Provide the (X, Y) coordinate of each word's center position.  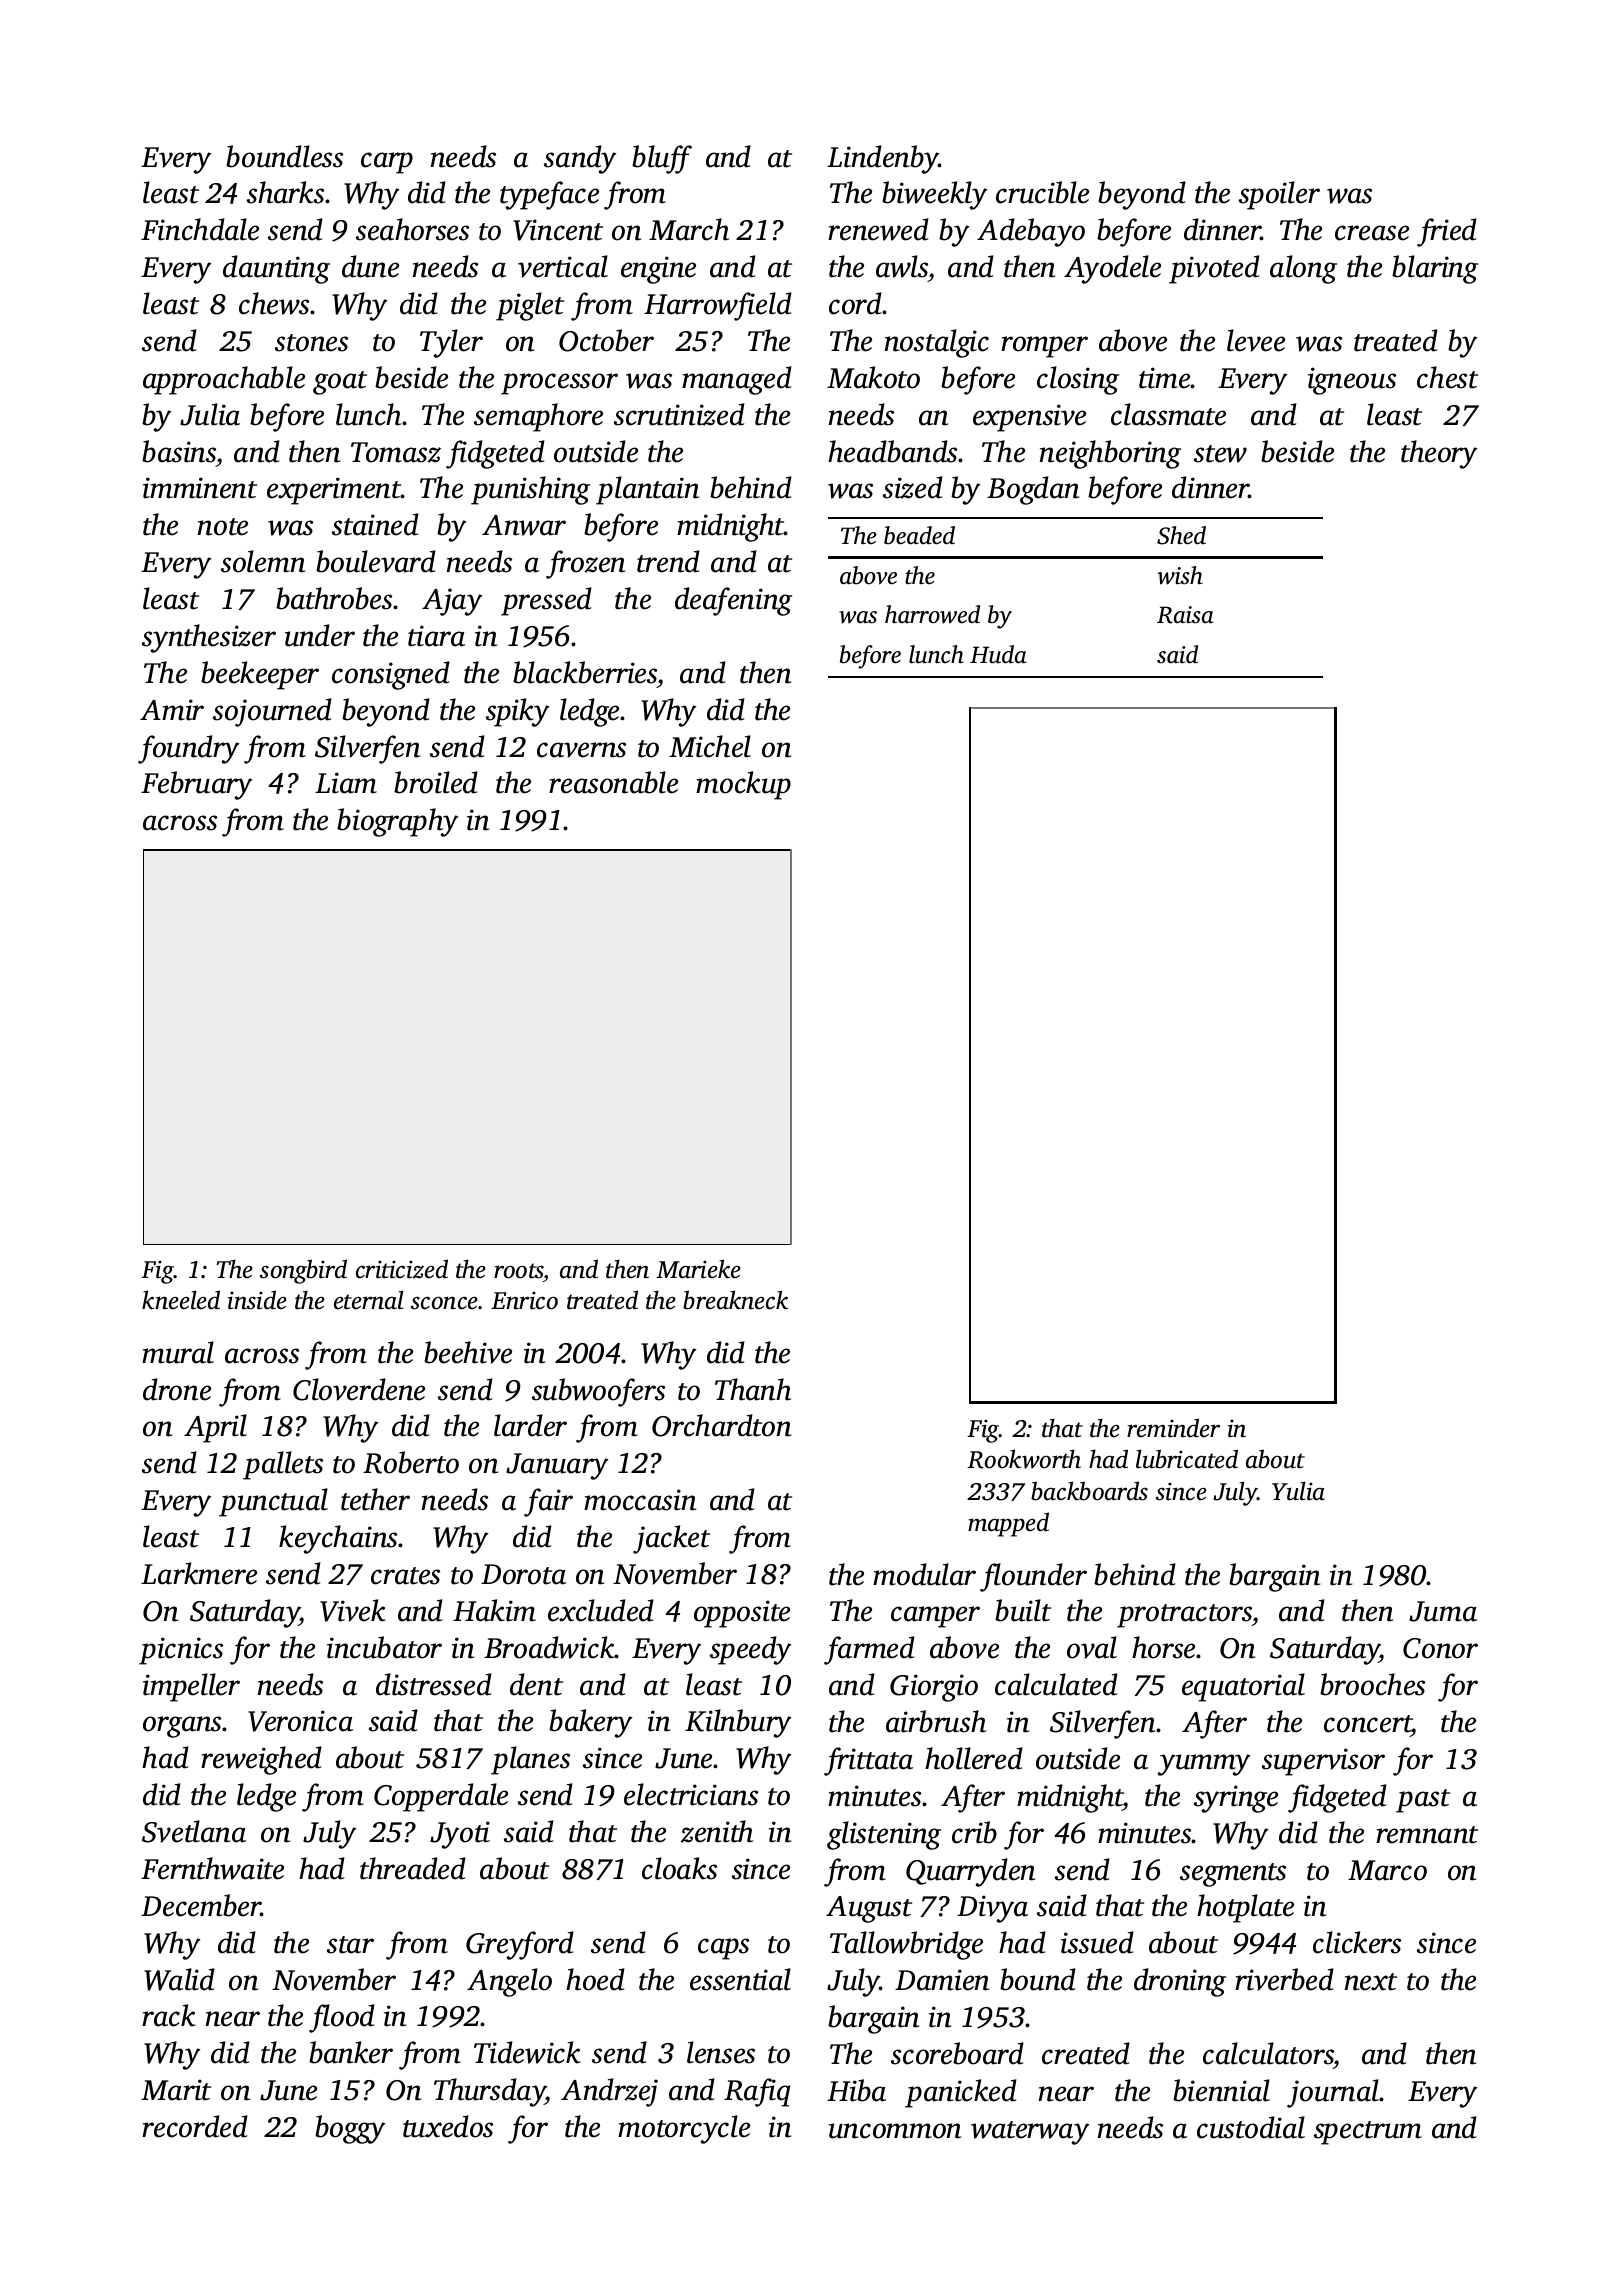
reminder (1173, 1428)
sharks (286, 192)
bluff (662, 159)
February (196, 785)
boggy (350, 2129)
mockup (743, 785)
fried (1447, 232)
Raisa (1185, 615)
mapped (1008, 1524)
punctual (273, 1502)
